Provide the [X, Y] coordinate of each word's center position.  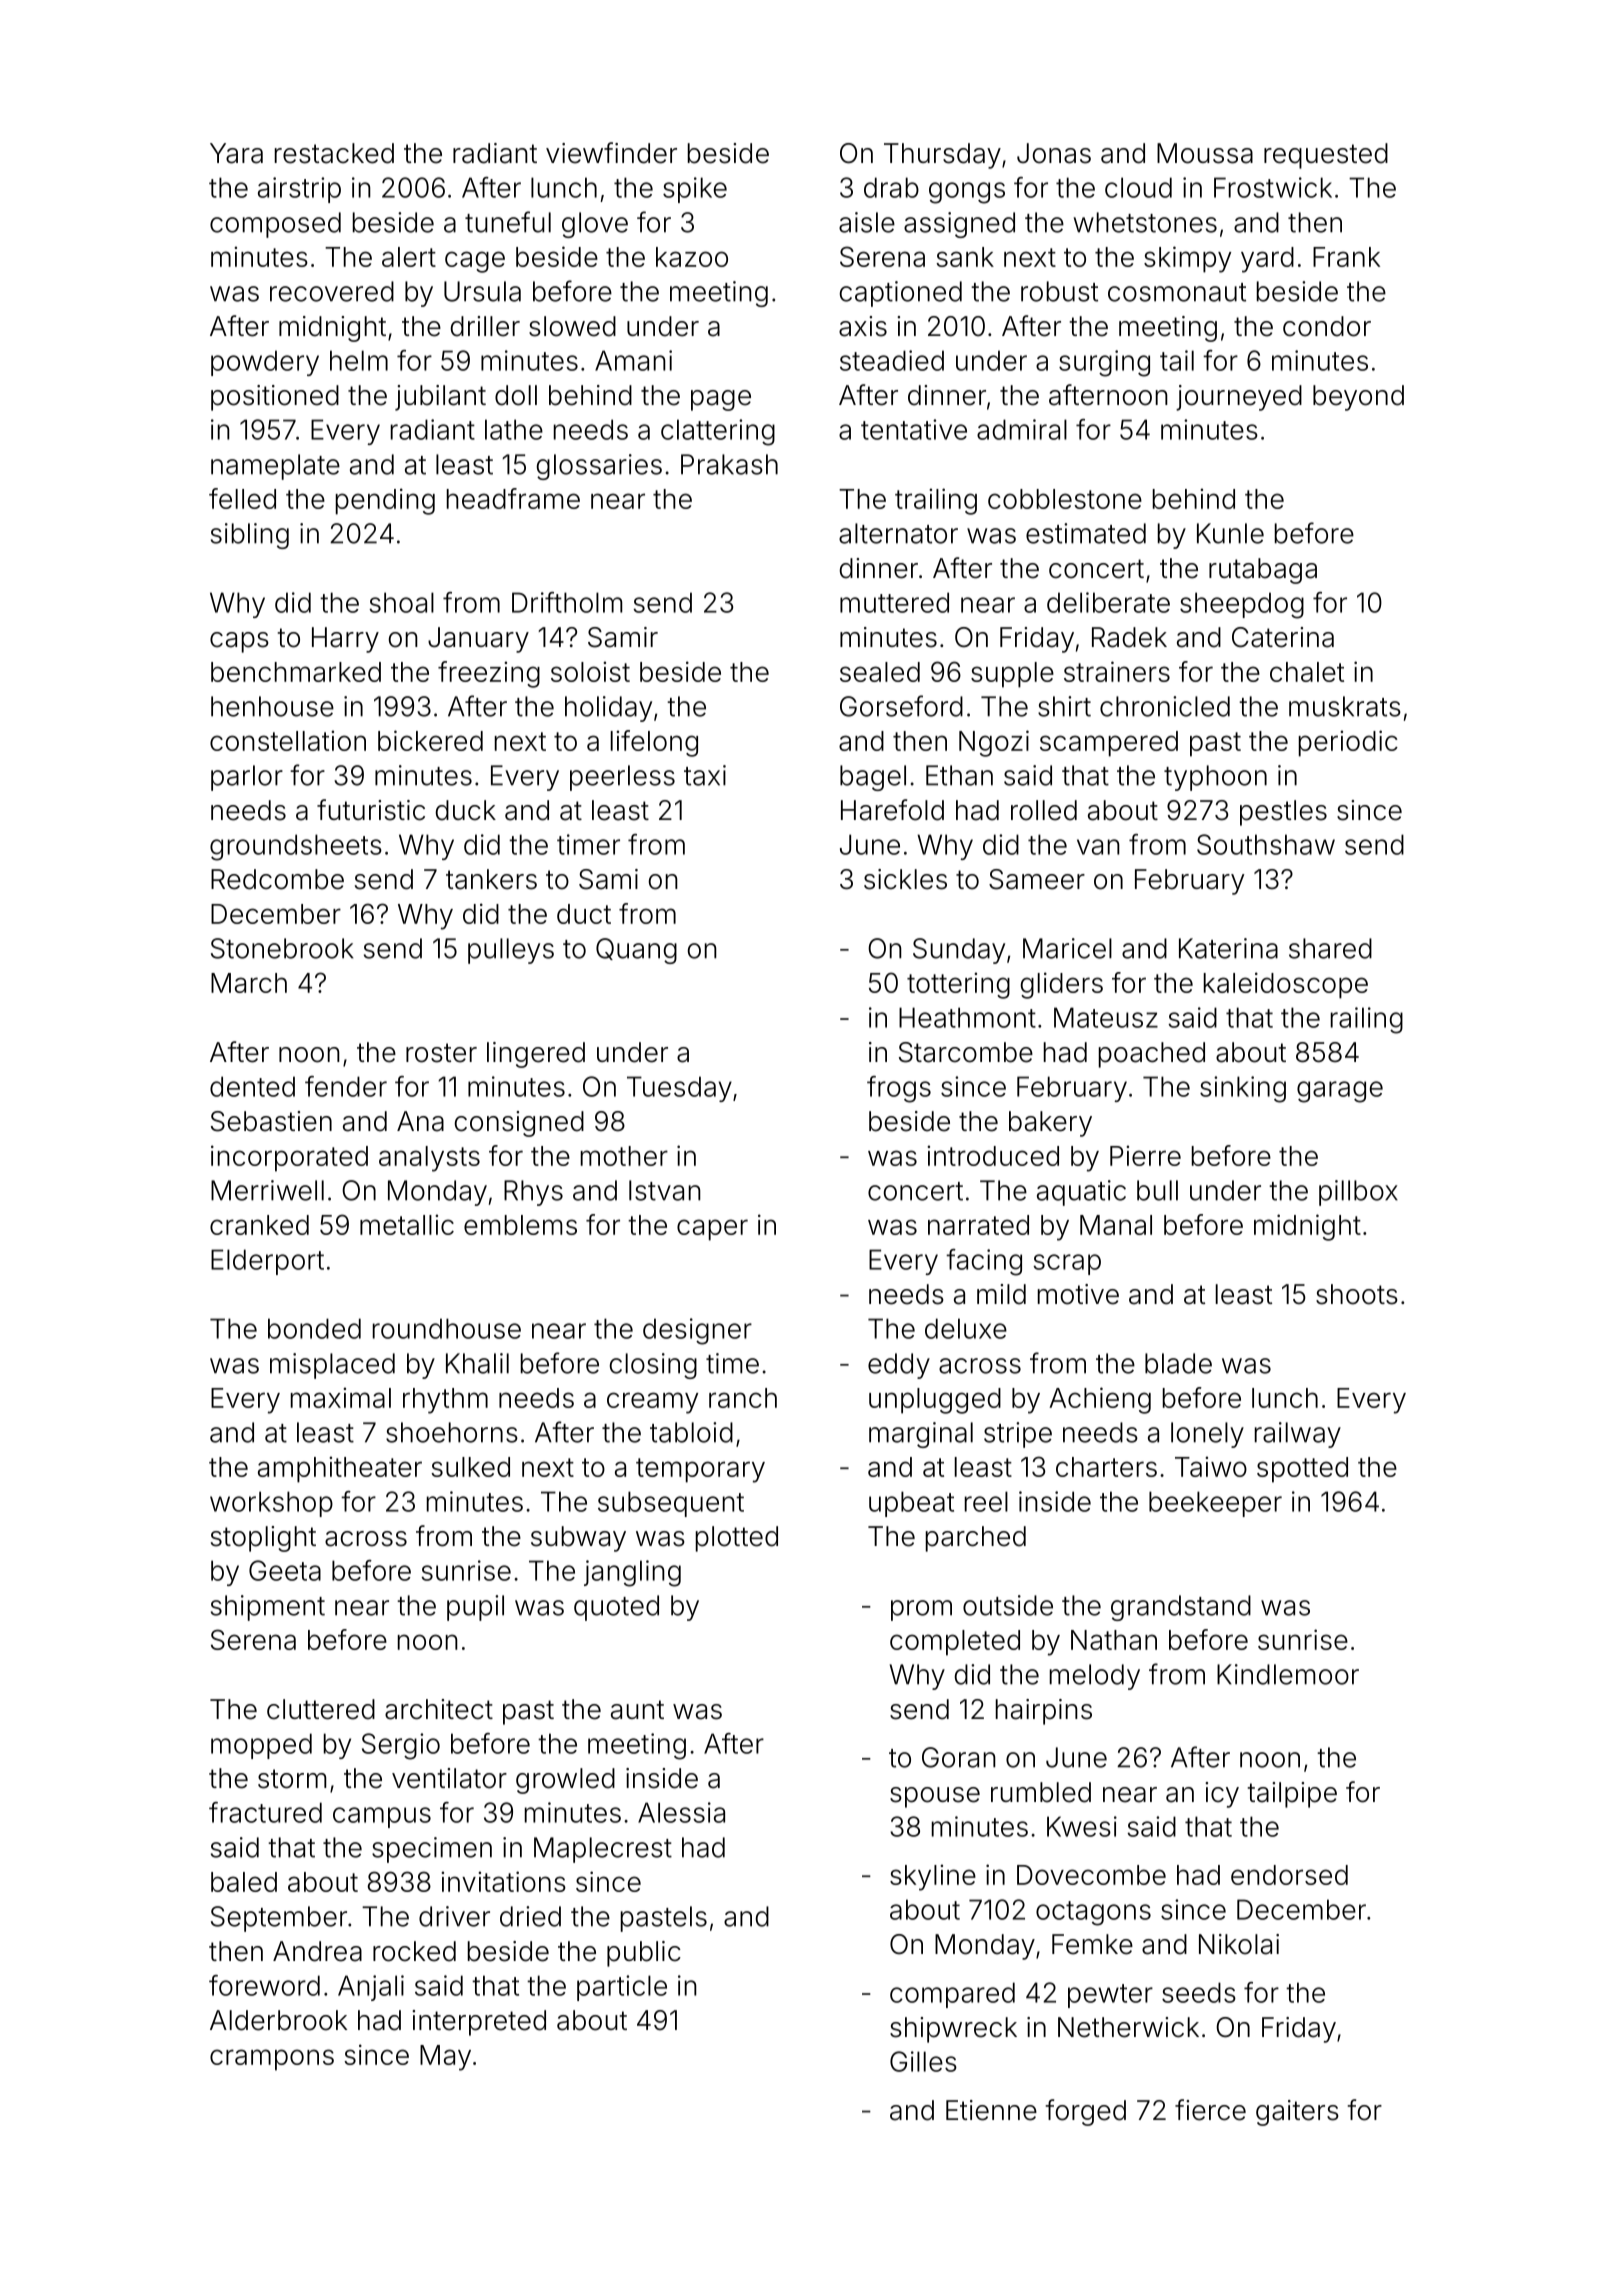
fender [346, 1086]
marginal [921, 1435]
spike [695, 190]
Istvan [665, 1190]
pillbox [1358, 1193]
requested [1326, 156]
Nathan [1114, 1640]
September [279, 1919]
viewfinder [611, 153]
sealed [880, 672]
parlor [247, 778]
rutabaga [1263, 571]
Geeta [285, 1570]
